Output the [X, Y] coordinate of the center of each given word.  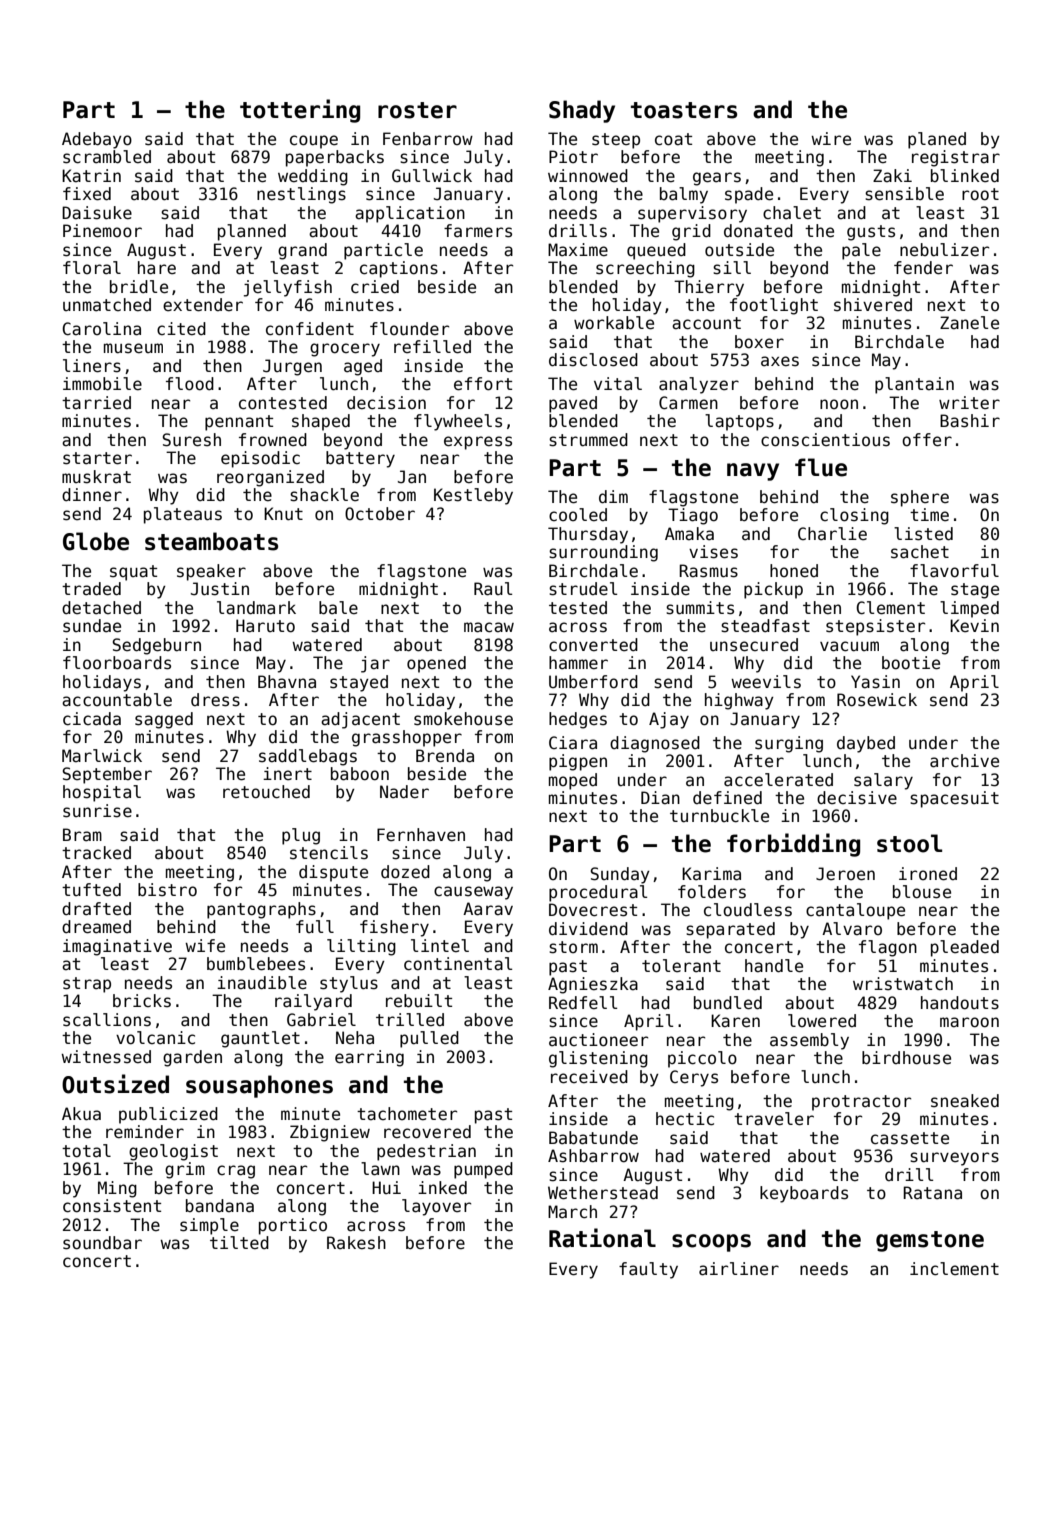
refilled [432, 347]
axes [780, 361]
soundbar [102, 1243]
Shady [582, 111]
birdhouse [906, 1058]
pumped [483, 1170]
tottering [300, 111]
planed [937, 140]
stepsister [875, 627]
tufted [91, 890]
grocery [345, 350]
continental [458, 964]
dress [215, 700]
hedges [578, 720]
